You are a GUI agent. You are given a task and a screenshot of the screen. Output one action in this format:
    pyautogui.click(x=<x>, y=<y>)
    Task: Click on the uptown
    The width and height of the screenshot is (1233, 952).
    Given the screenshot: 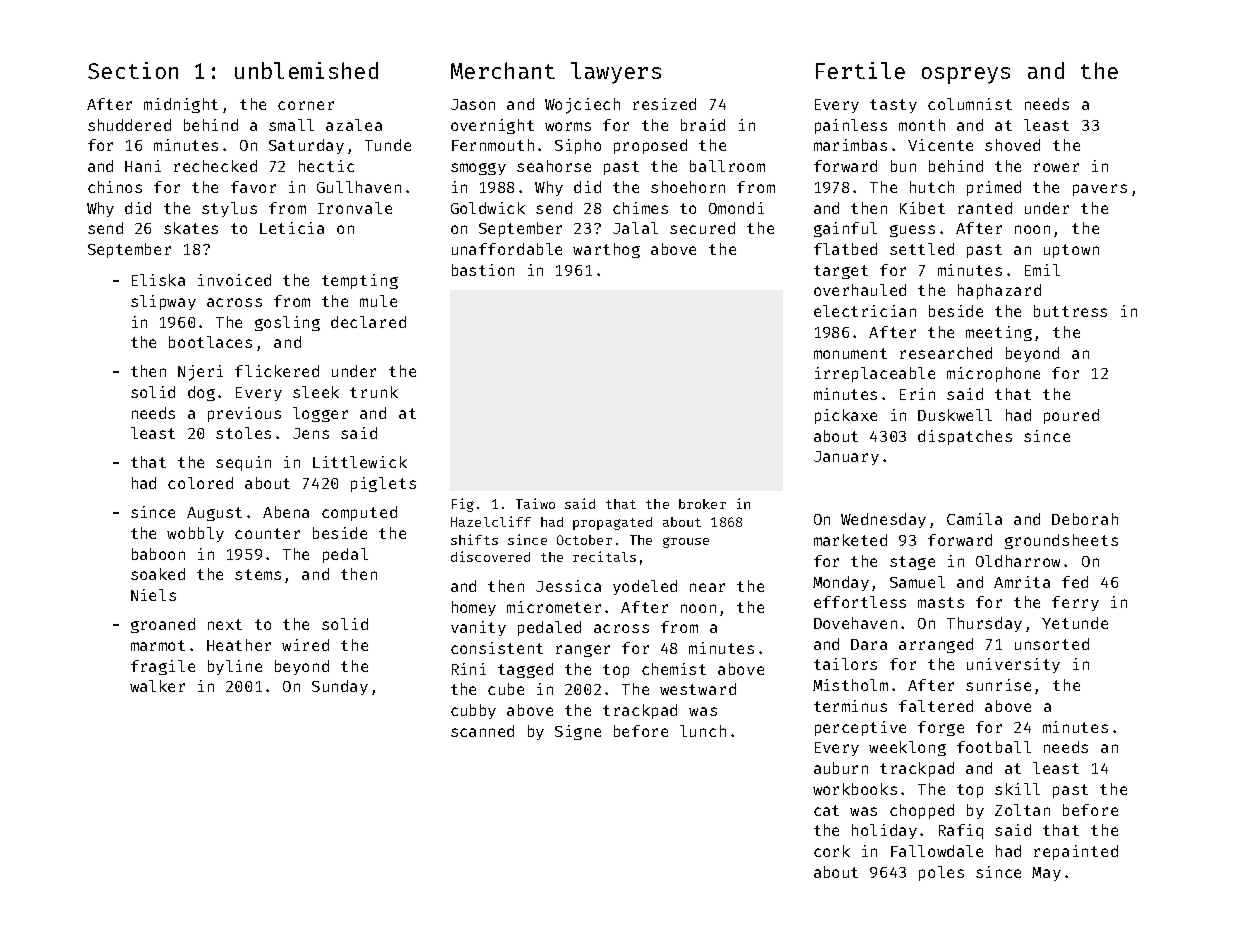 What is the action you would take?
    pyautogui.click(x=1071, y=251)
